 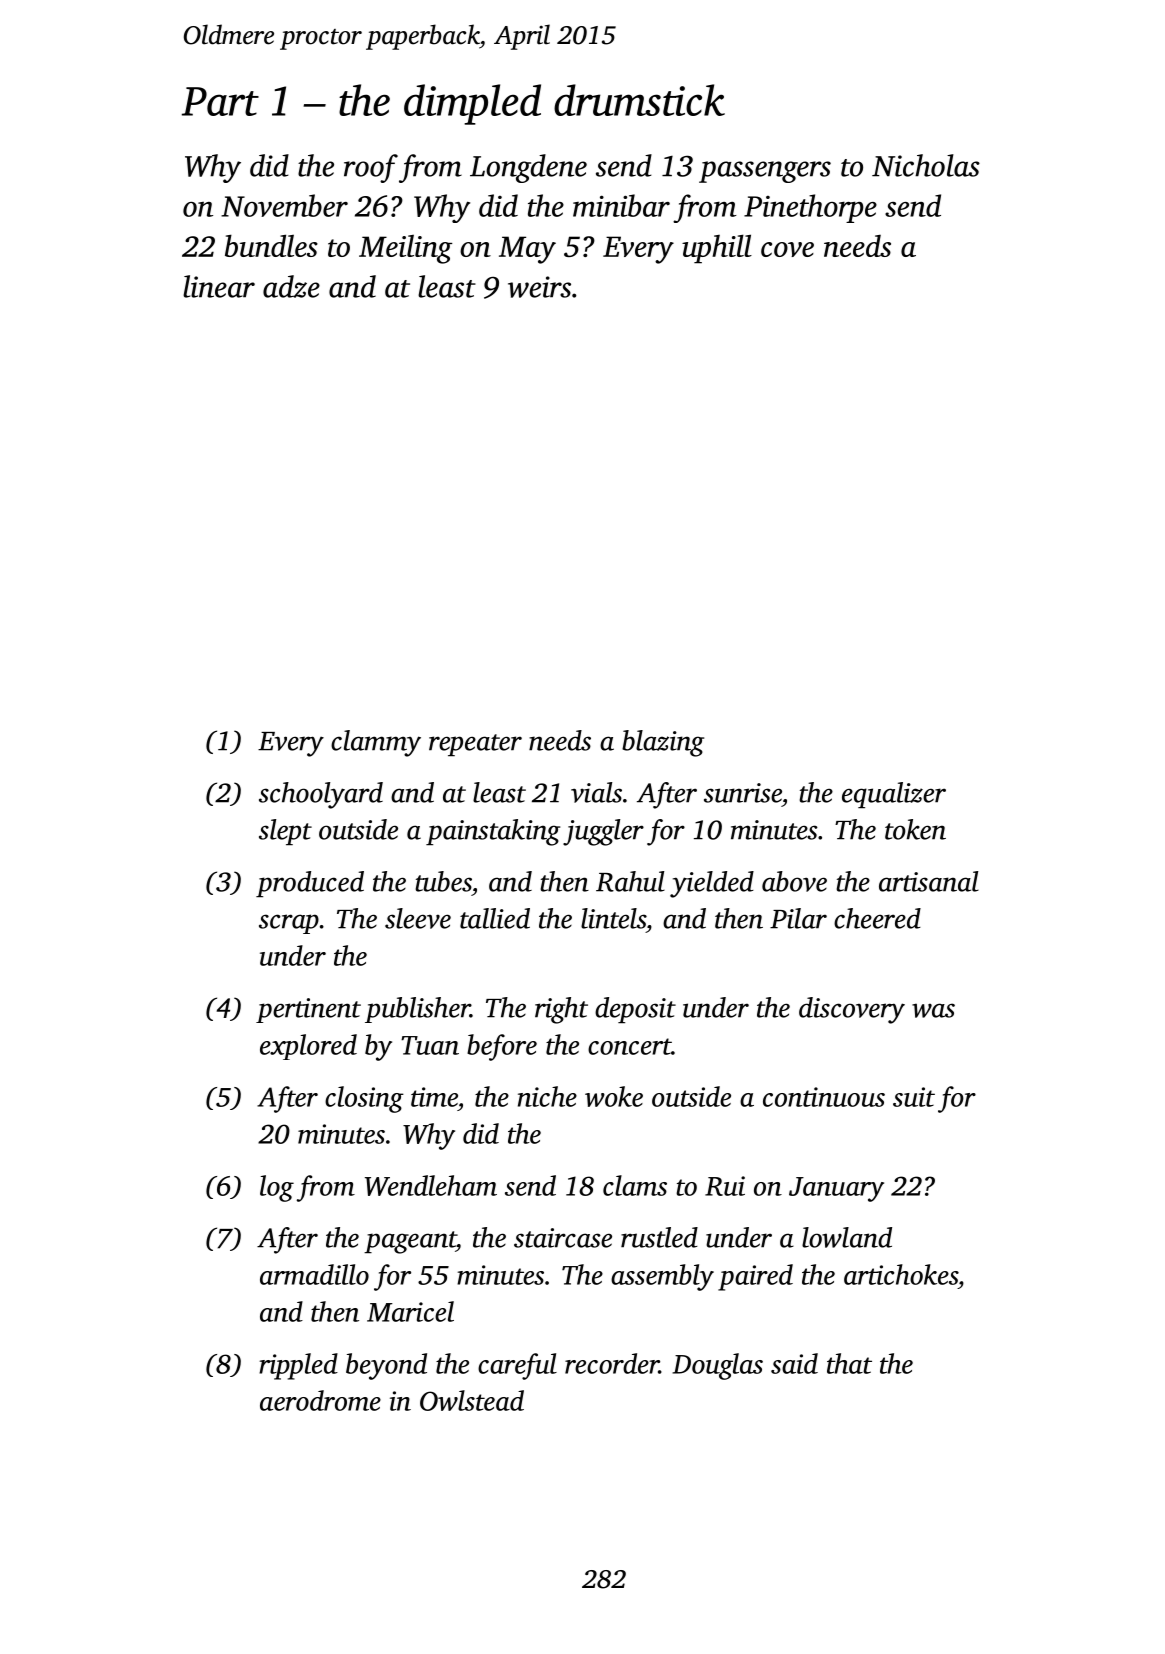 I want to click on equalizer, so click(x=894, y=795).
